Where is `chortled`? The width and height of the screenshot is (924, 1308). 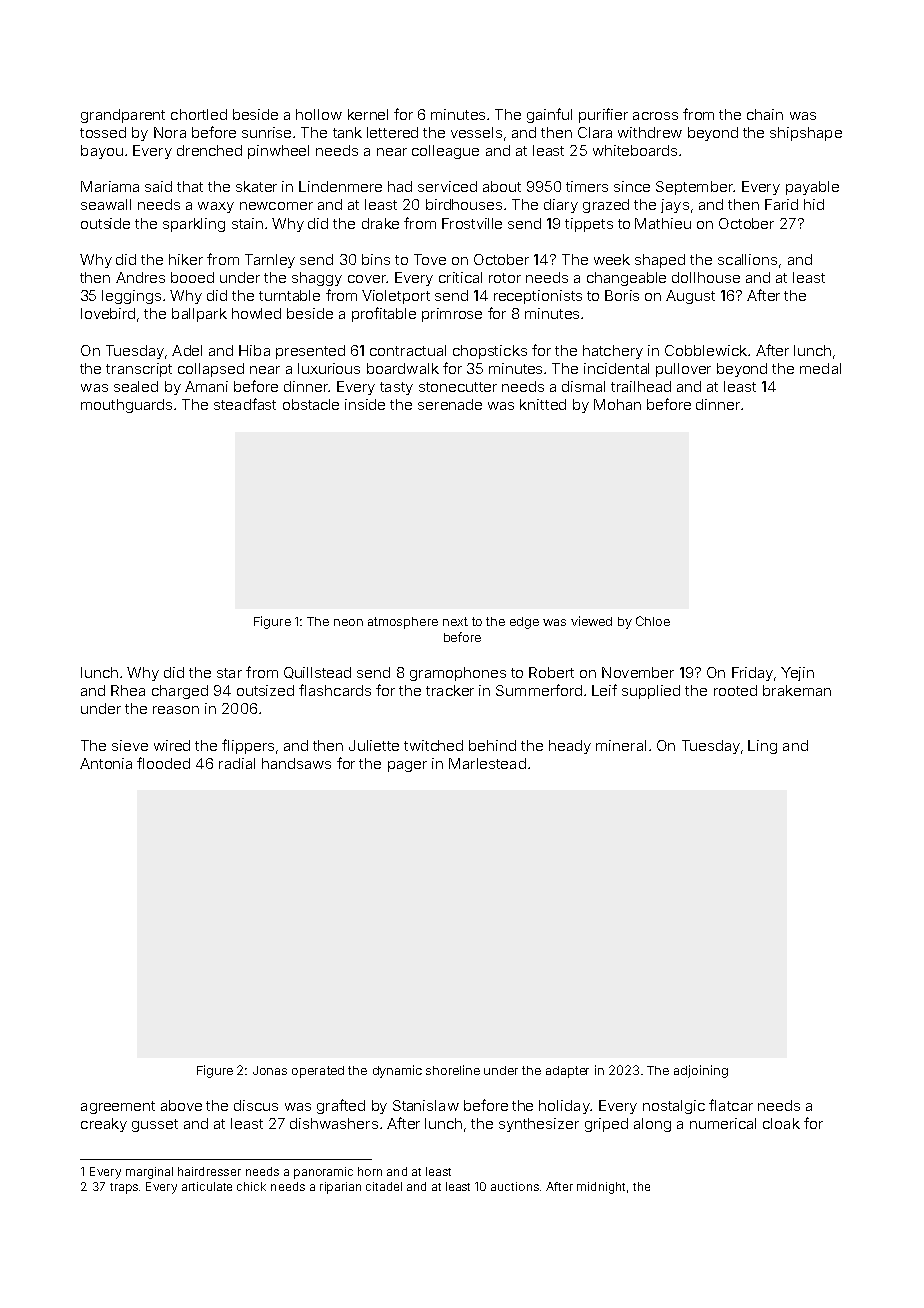 chortled is located at coordinates (199, 114).
